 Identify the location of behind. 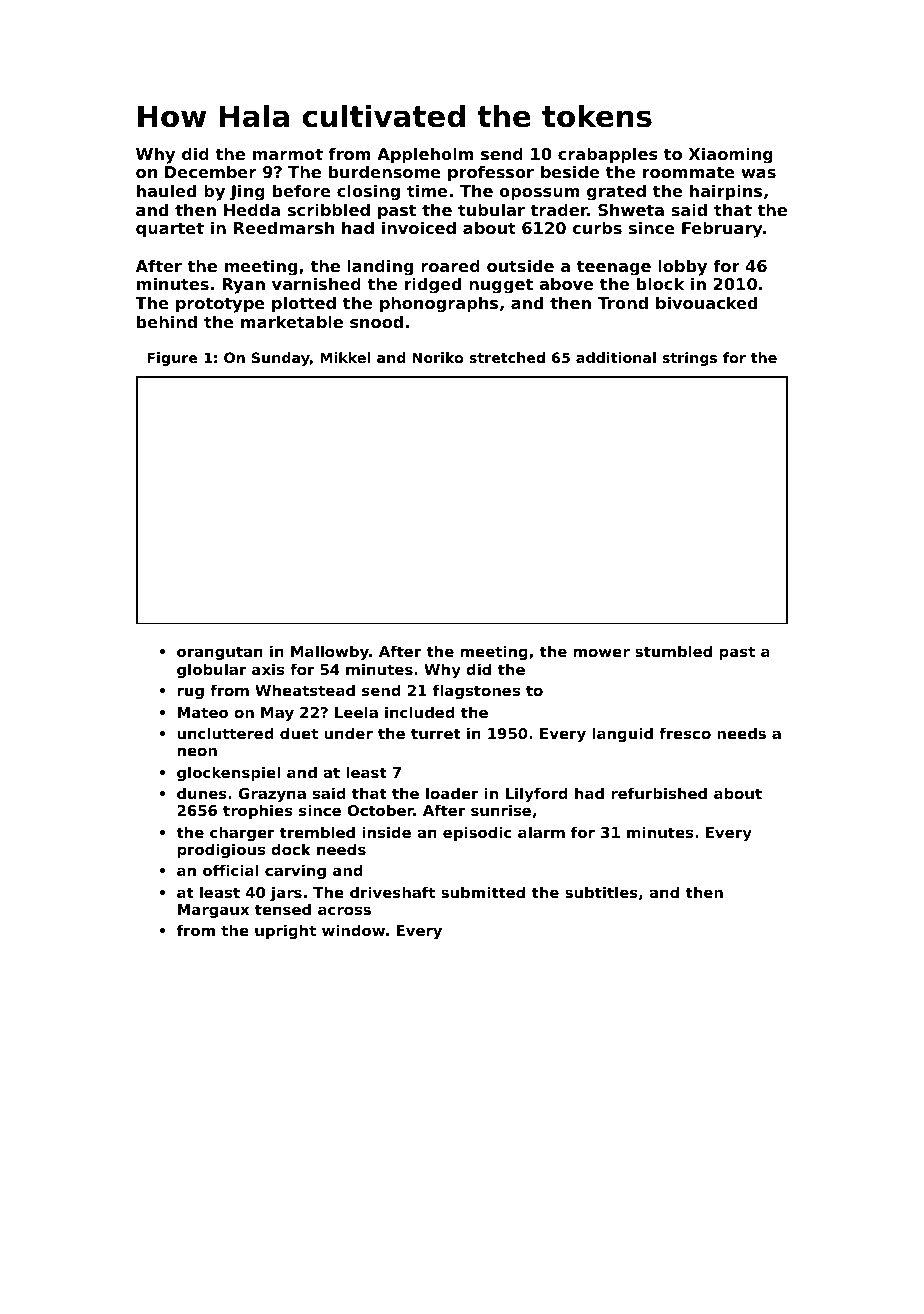
(167, 321).
